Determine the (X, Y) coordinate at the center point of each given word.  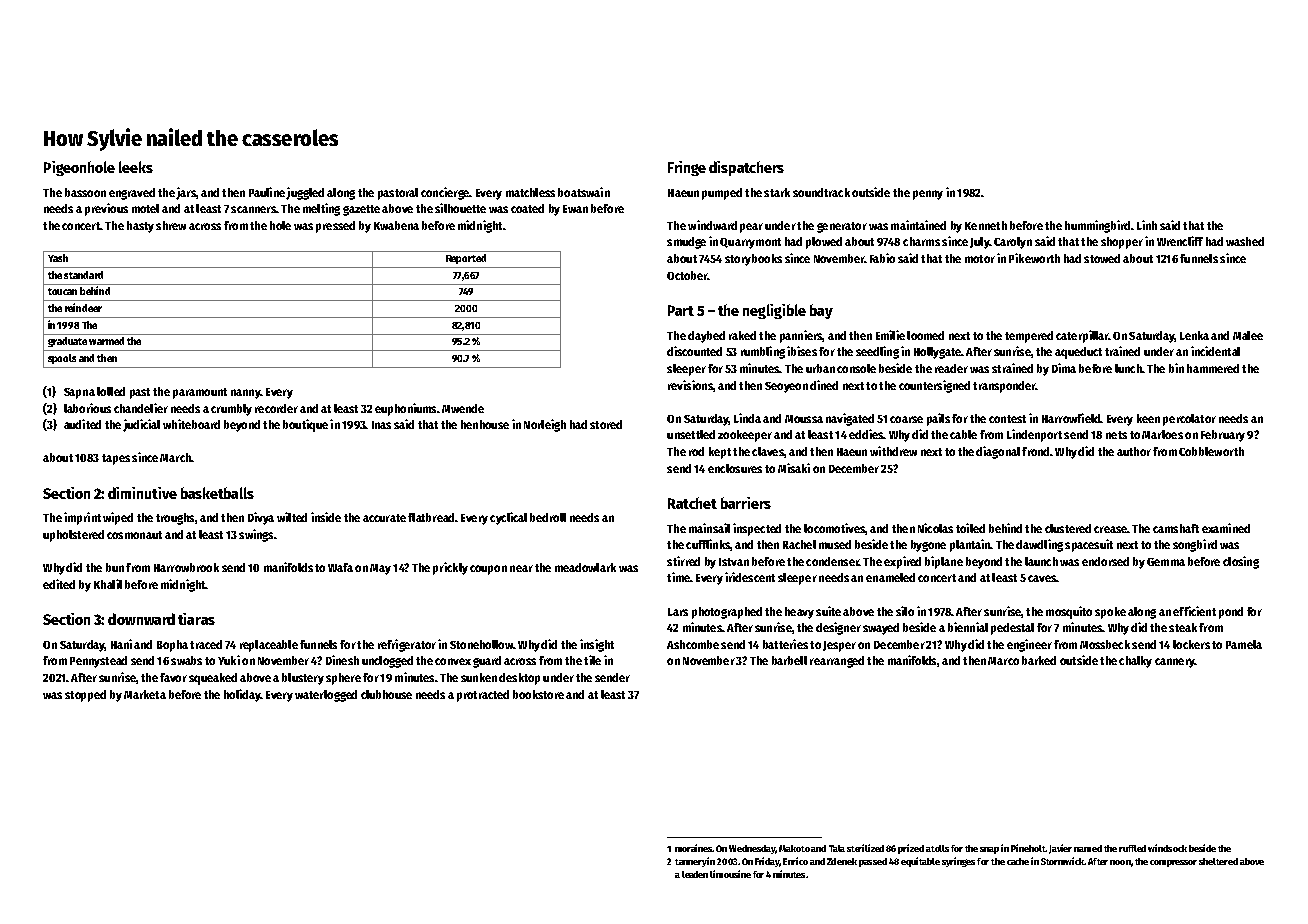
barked (1039, 660)
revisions (690, 385)
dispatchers (746, 168)
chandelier (141, 408)
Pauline (267, 192)
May (380, 569)
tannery (691, 862)
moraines (693, 848)
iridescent (750, 577)
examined (1226, 528)
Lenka (1194, 335)
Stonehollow (481, 644)
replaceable (269, 646)
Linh (1147, 225)
